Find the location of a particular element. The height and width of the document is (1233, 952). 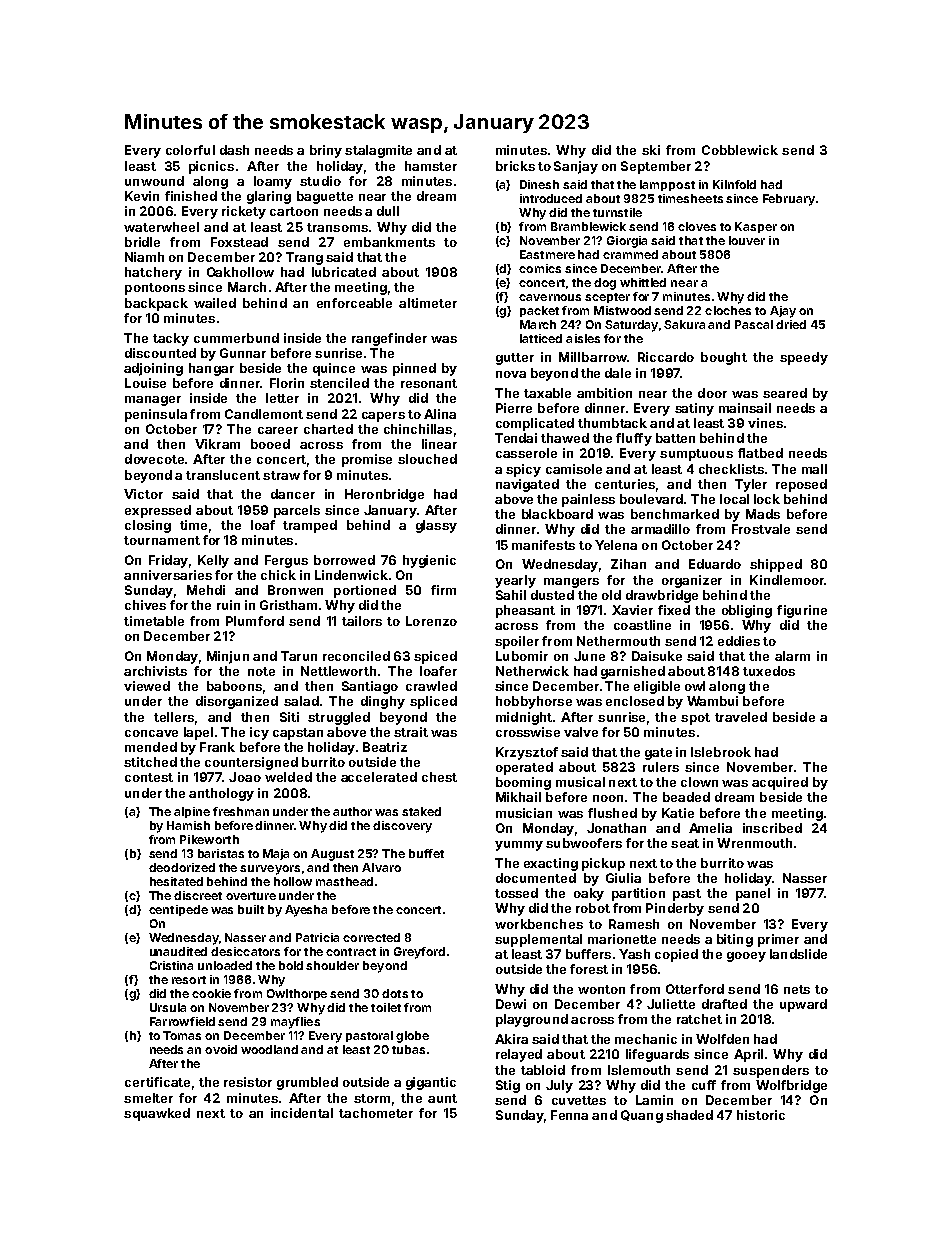

satiny is located at coordinates (694, 409).
